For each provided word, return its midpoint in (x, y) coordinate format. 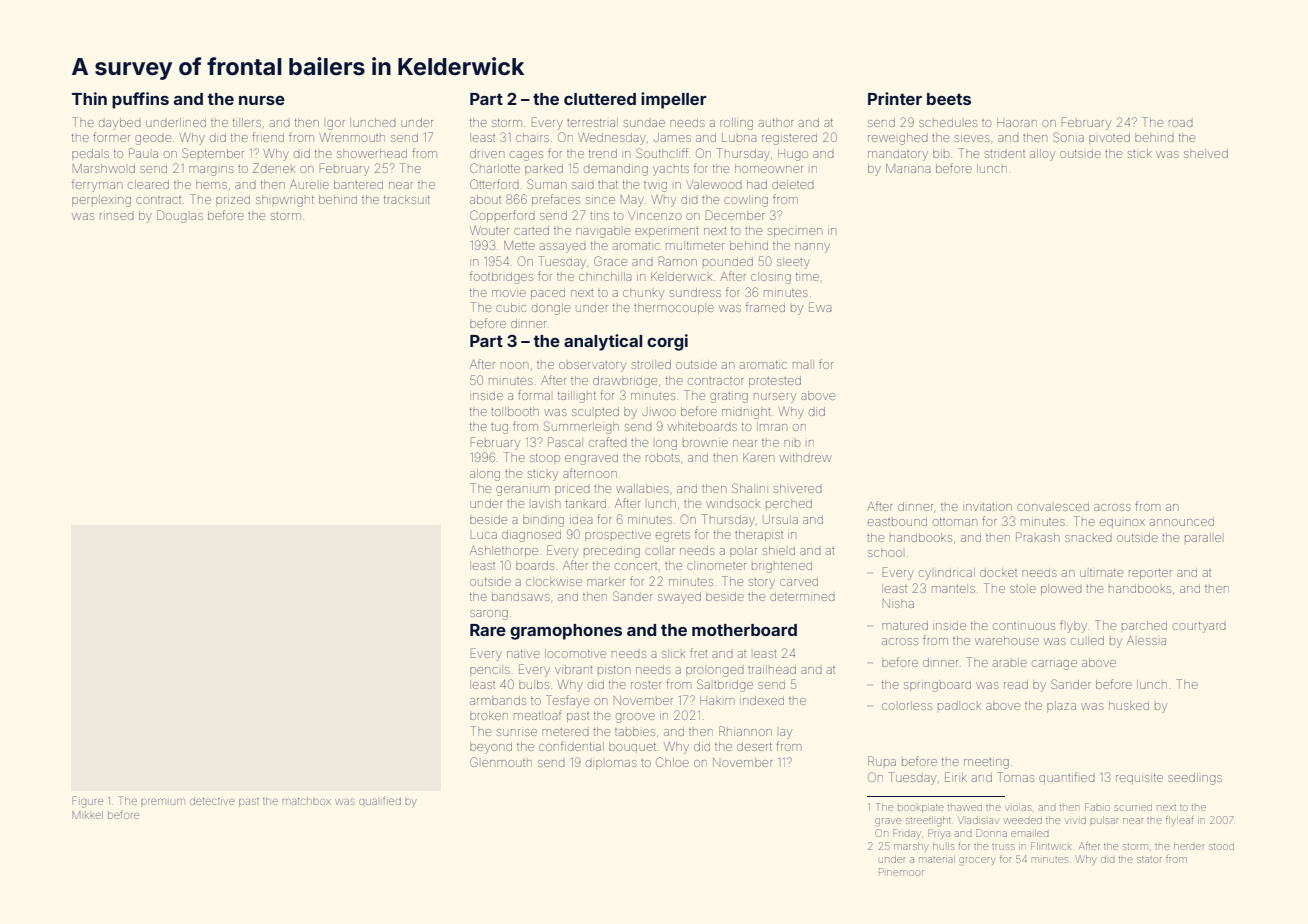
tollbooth (515, 411)
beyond (491, 749)
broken (489, 716)
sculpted (595, 411)
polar (743, 551)
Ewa (820, 307)
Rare (488, 630)
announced (1182, 522)
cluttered (600, 99)
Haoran (1017, 122)
